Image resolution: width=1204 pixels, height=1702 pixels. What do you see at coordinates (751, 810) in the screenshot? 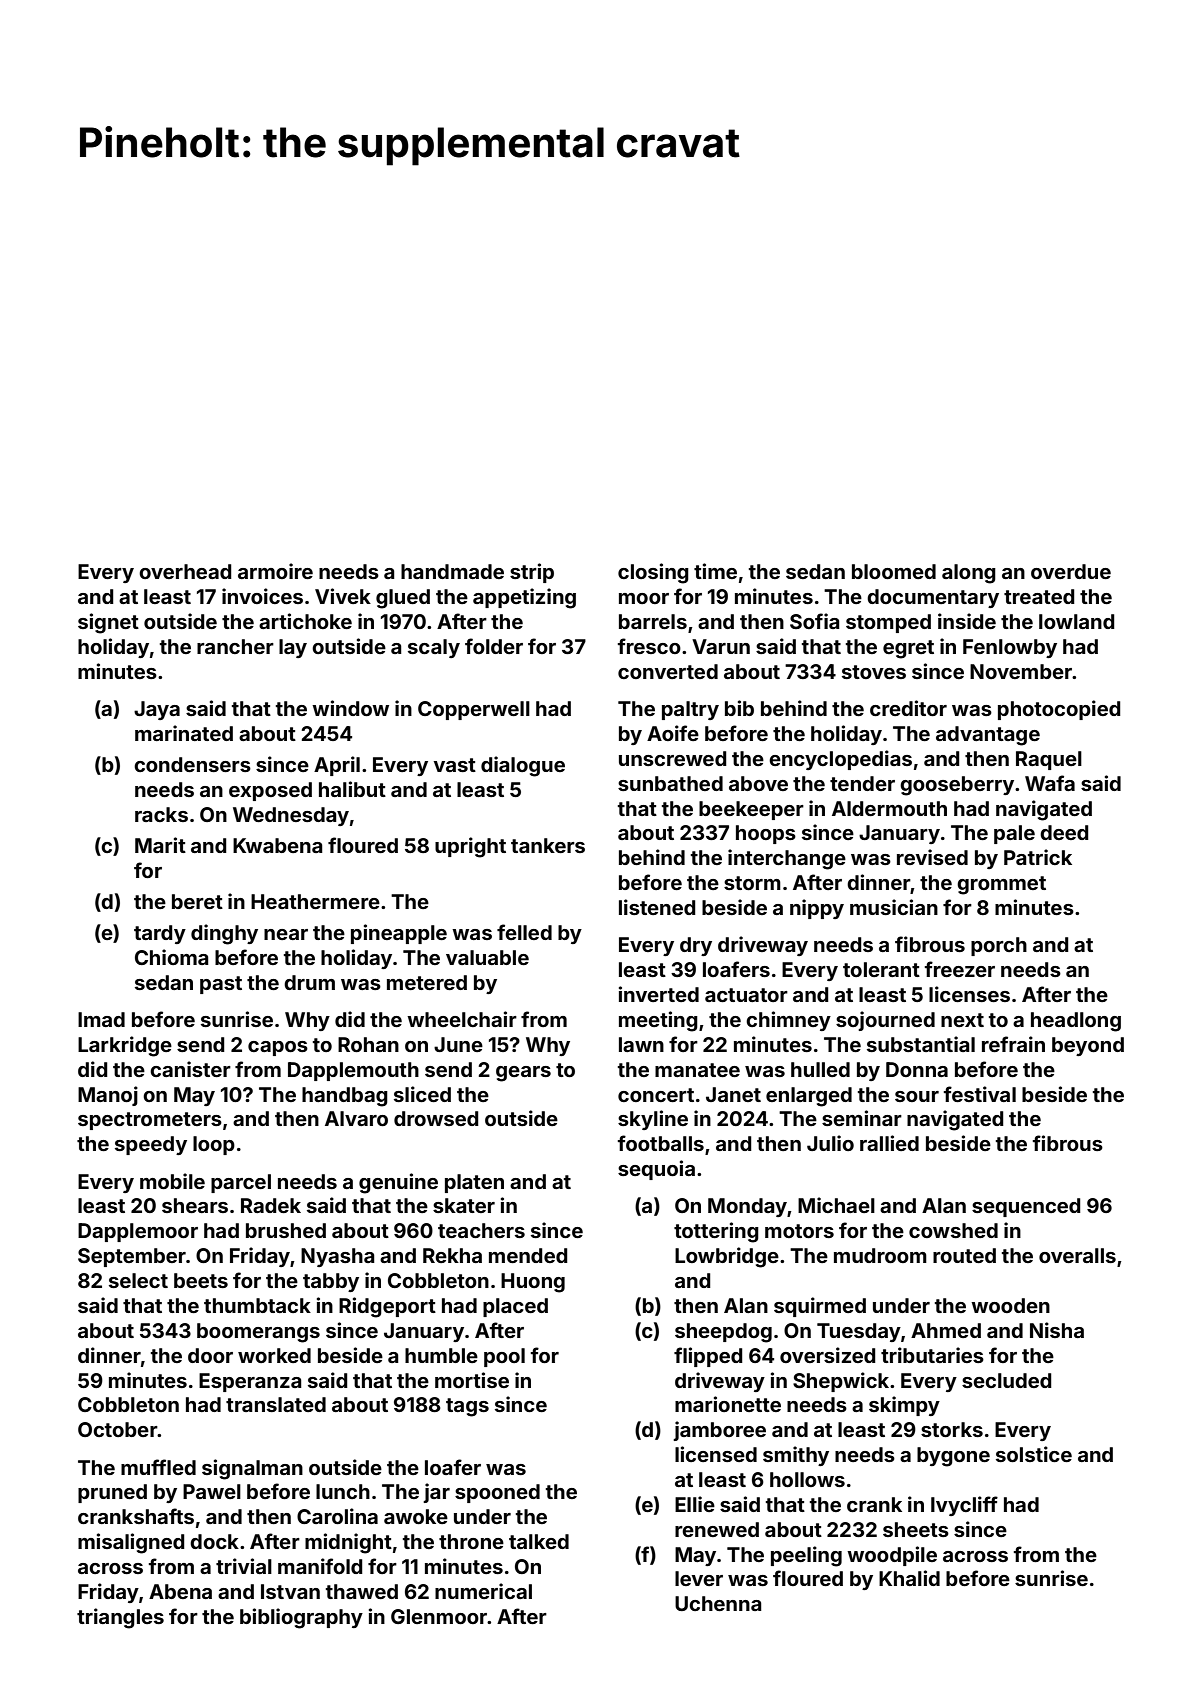
I see `beekeeper` at bounding box center [751, 810].
